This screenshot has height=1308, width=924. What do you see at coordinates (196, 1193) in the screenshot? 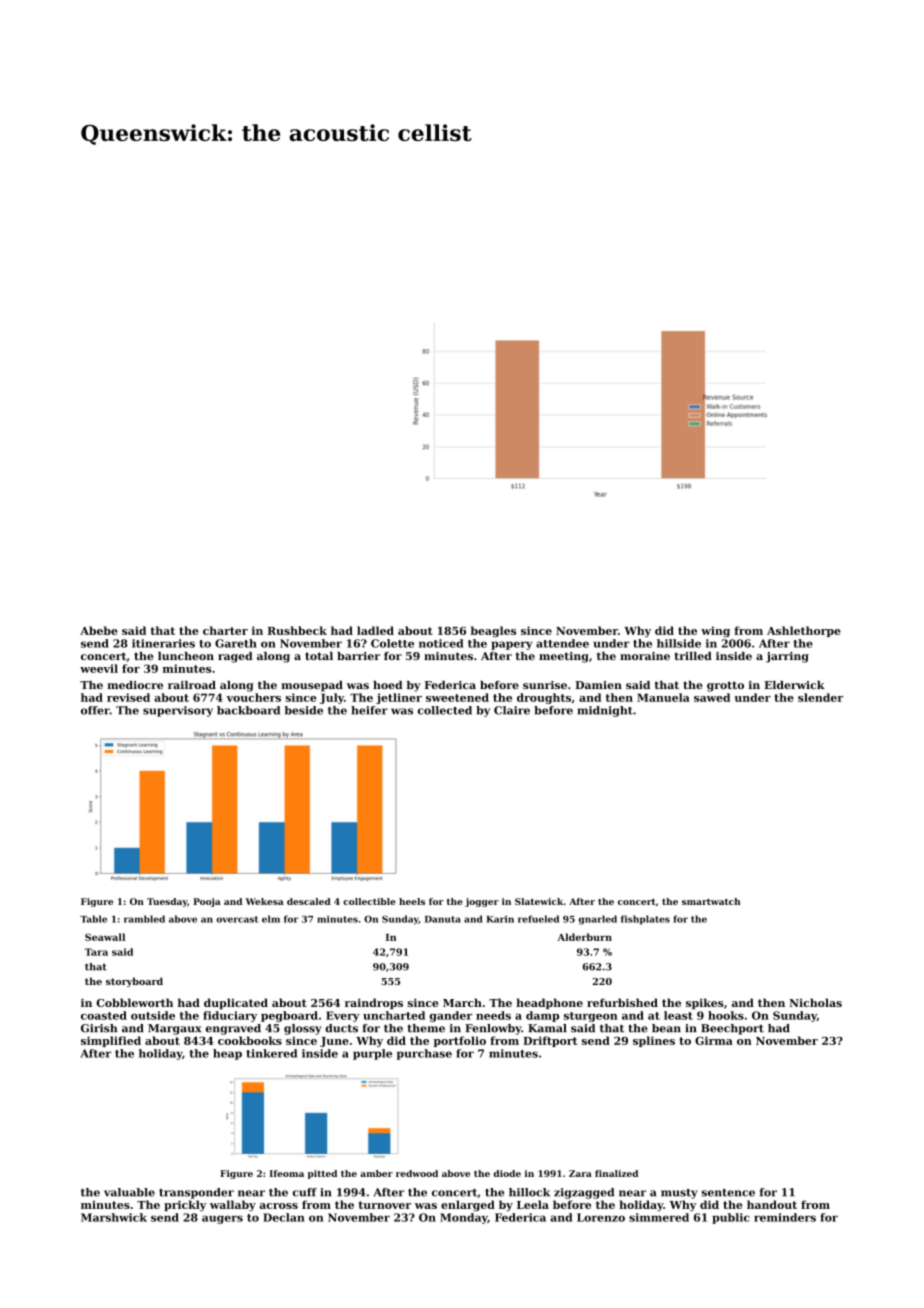
I see `transponder` at bounding box center [196, 1193].
